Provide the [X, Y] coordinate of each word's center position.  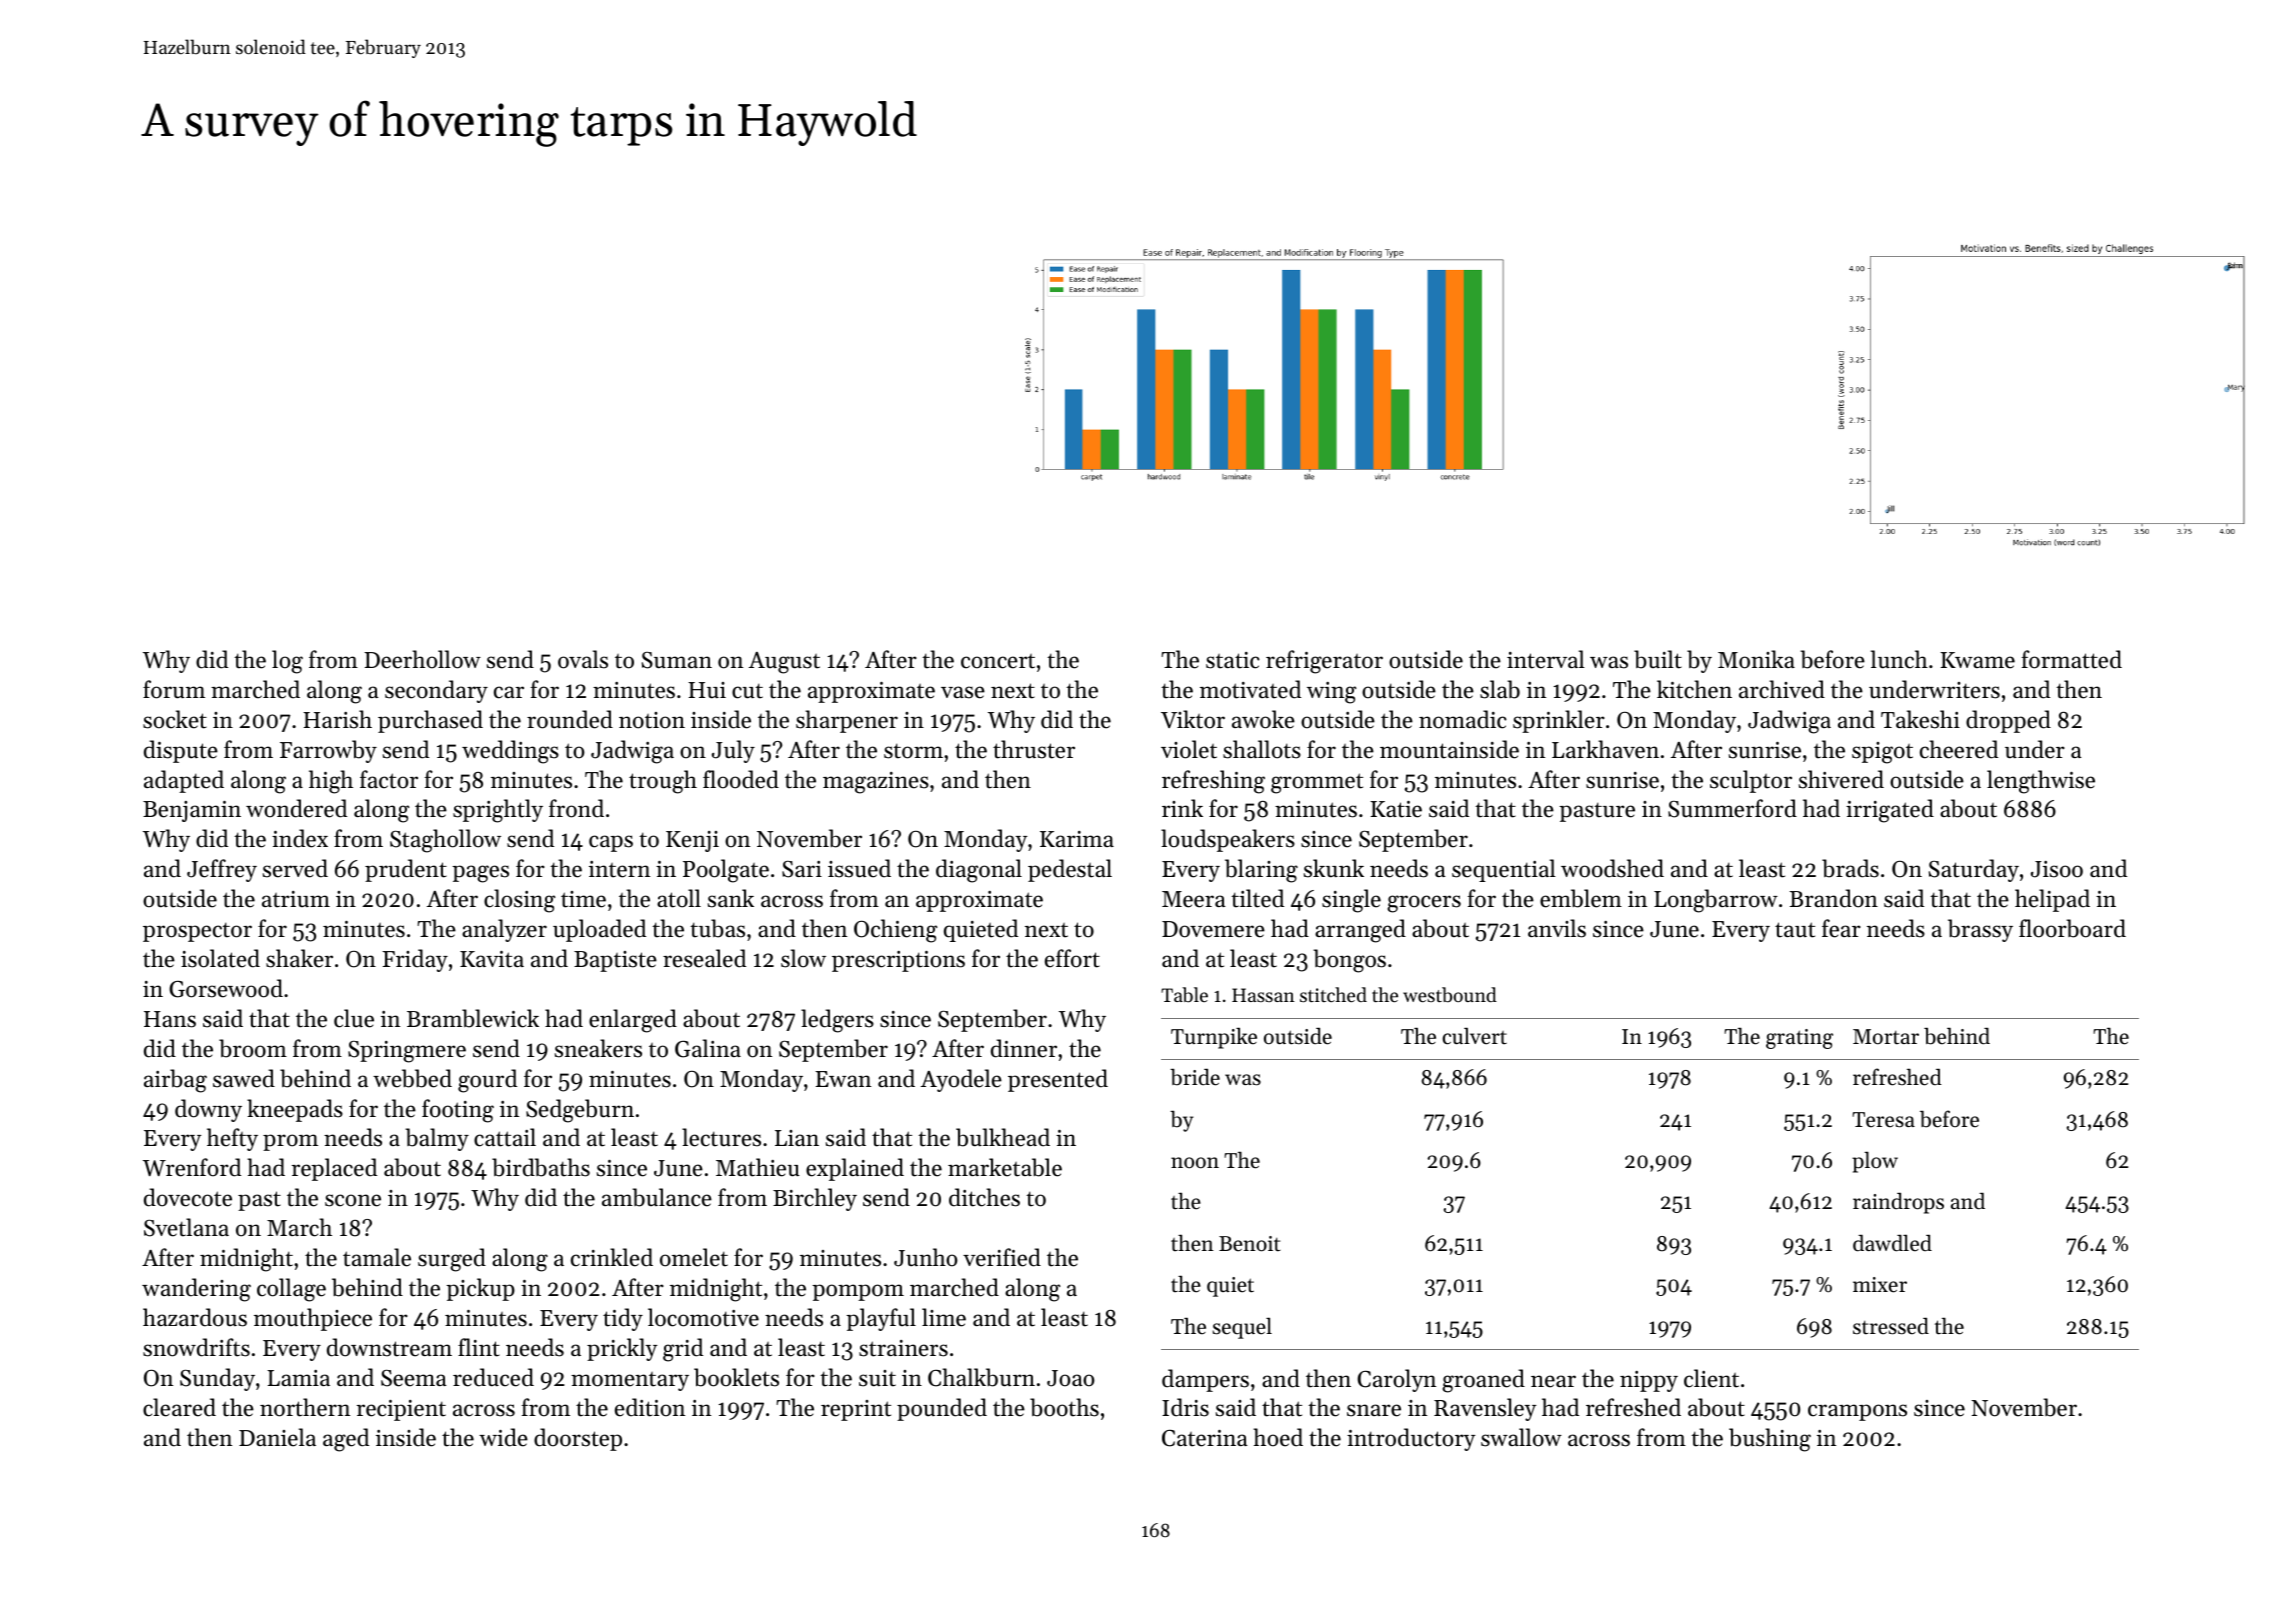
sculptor [1751, 781]
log [287, 662]
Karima [1077, 839]
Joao [1071, 1378]
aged [346, 1440]
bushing [1770, 1440]
